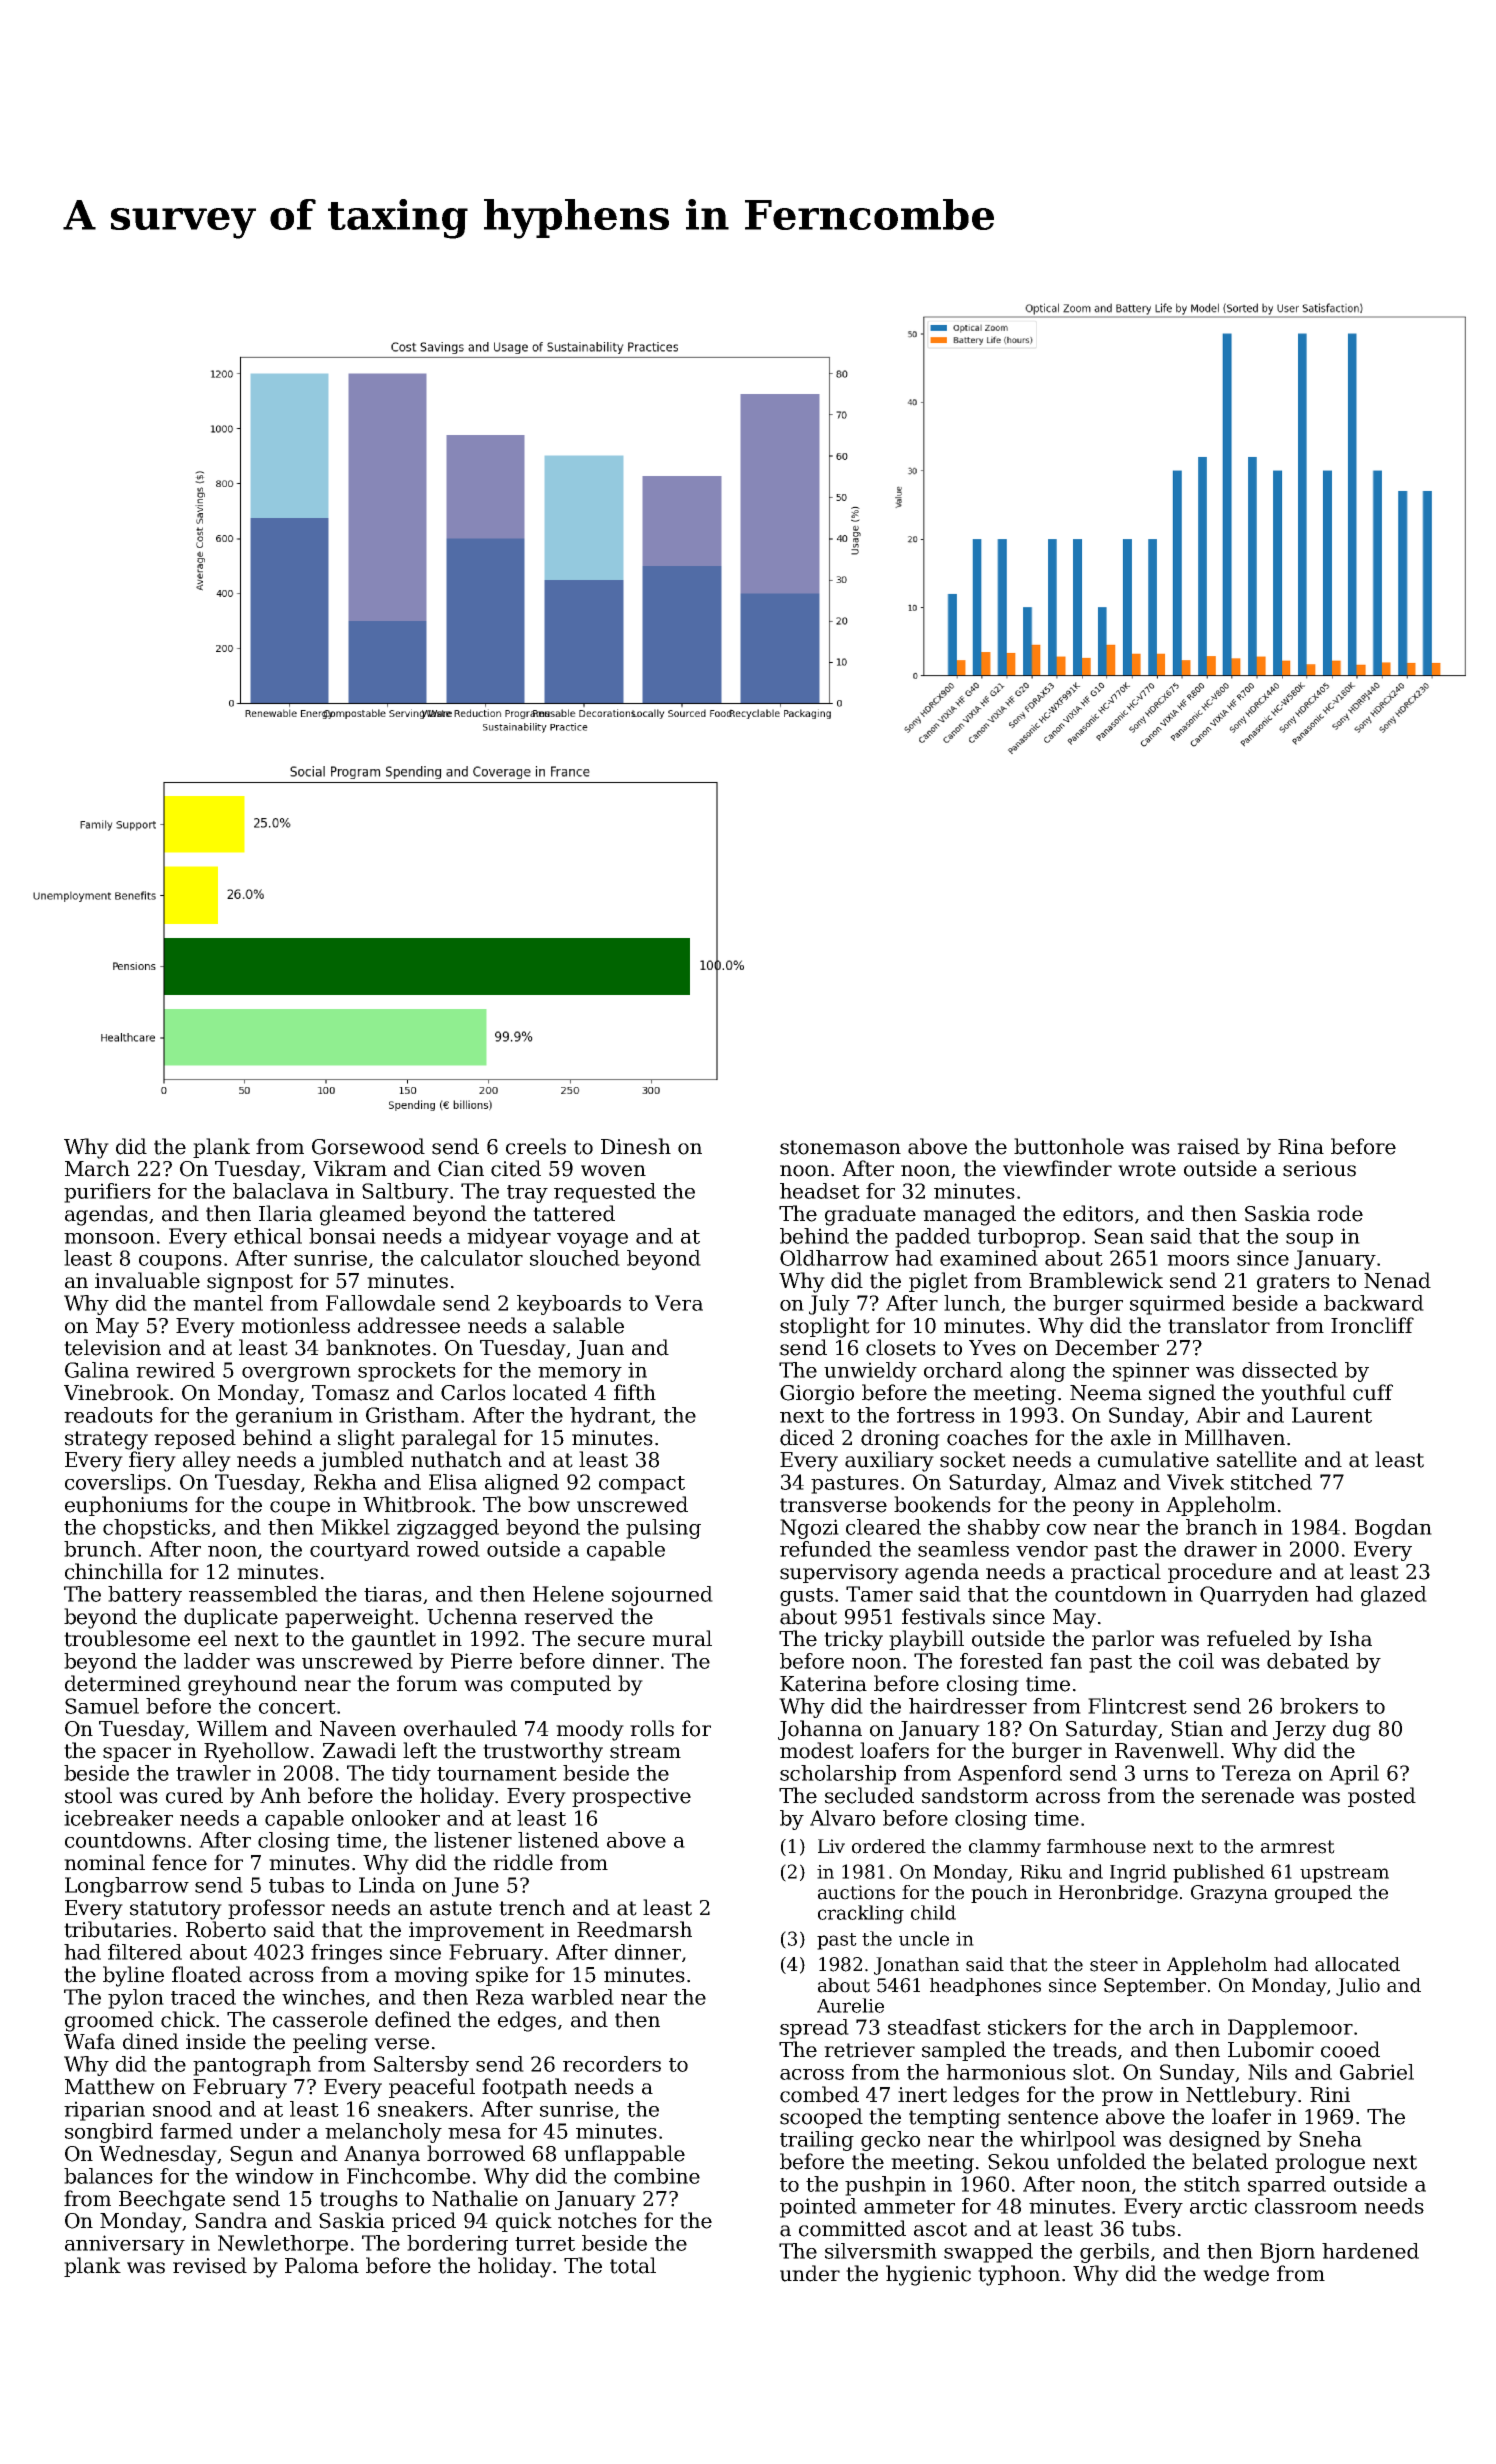 This screenshot has width=1496, height=2464. Describe the element at coordinates (592, 1240) in the screenshot. I see `voyage` at that location.
